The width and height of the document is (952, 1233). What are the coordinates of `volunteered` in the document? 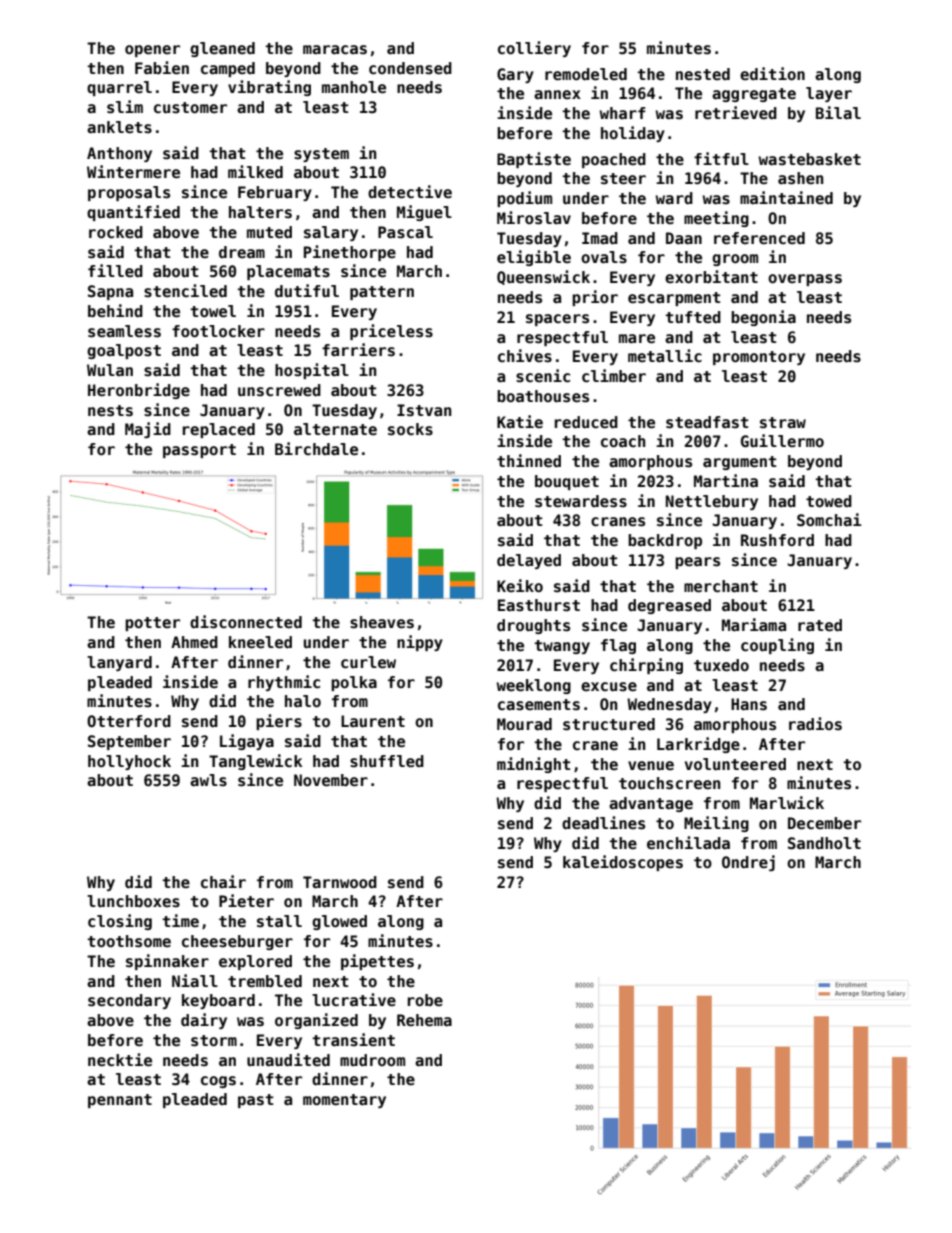 It's located at (735, 764).
